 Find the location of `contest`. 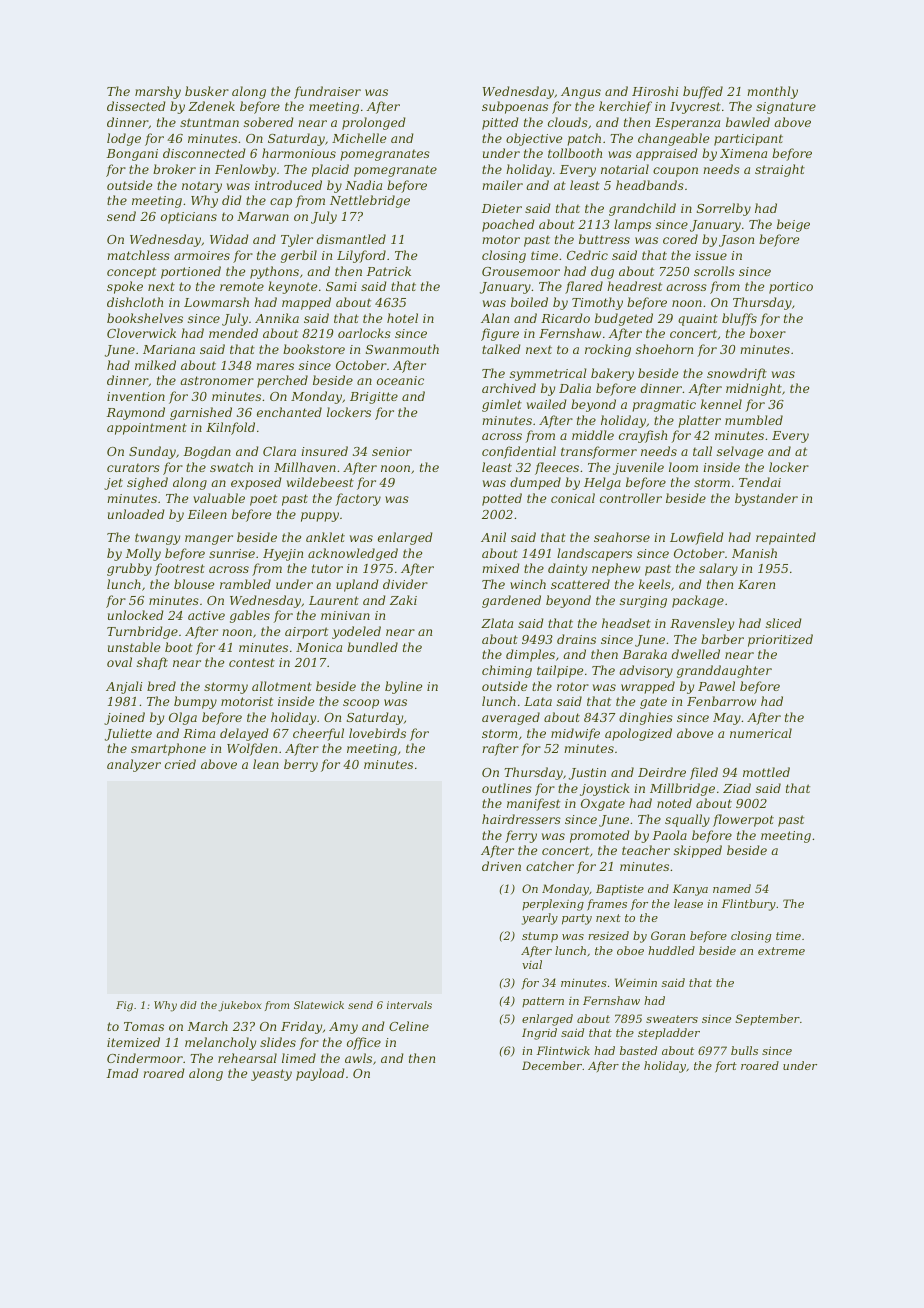

contest is located at coordinates (252, 662).
